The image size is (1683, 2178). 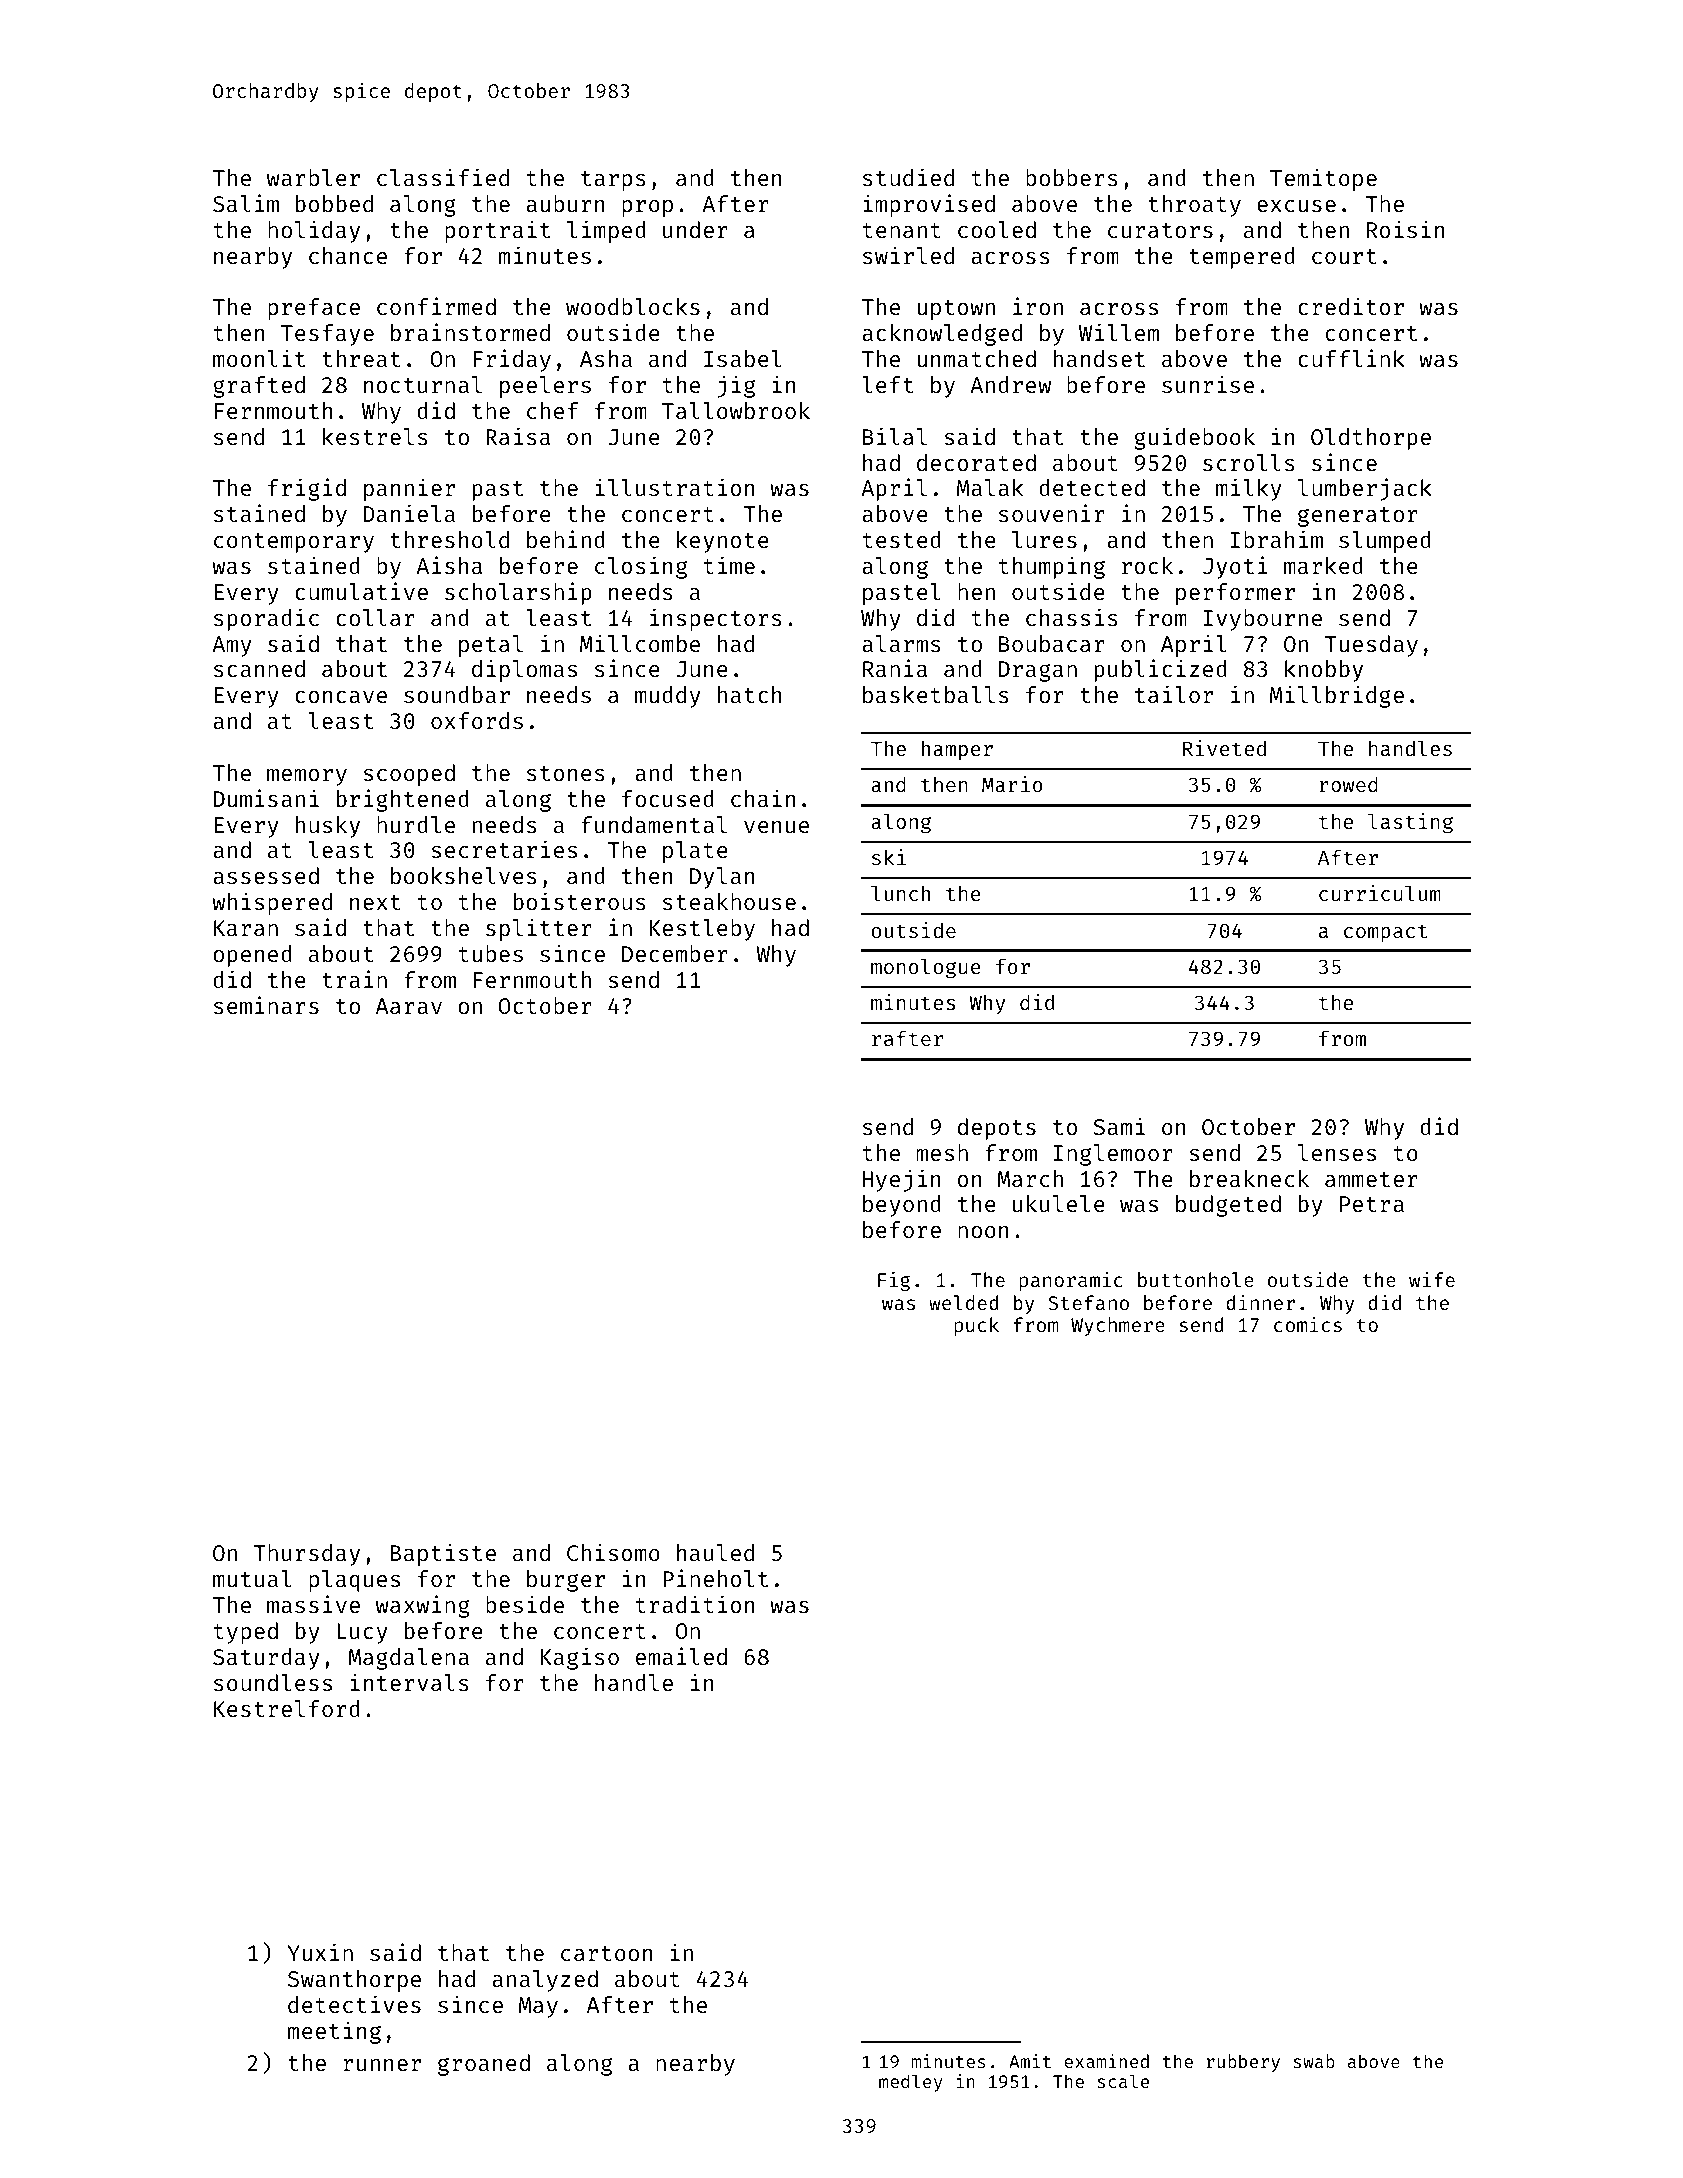 I want to click on studied, so click(x=908, y=177).
